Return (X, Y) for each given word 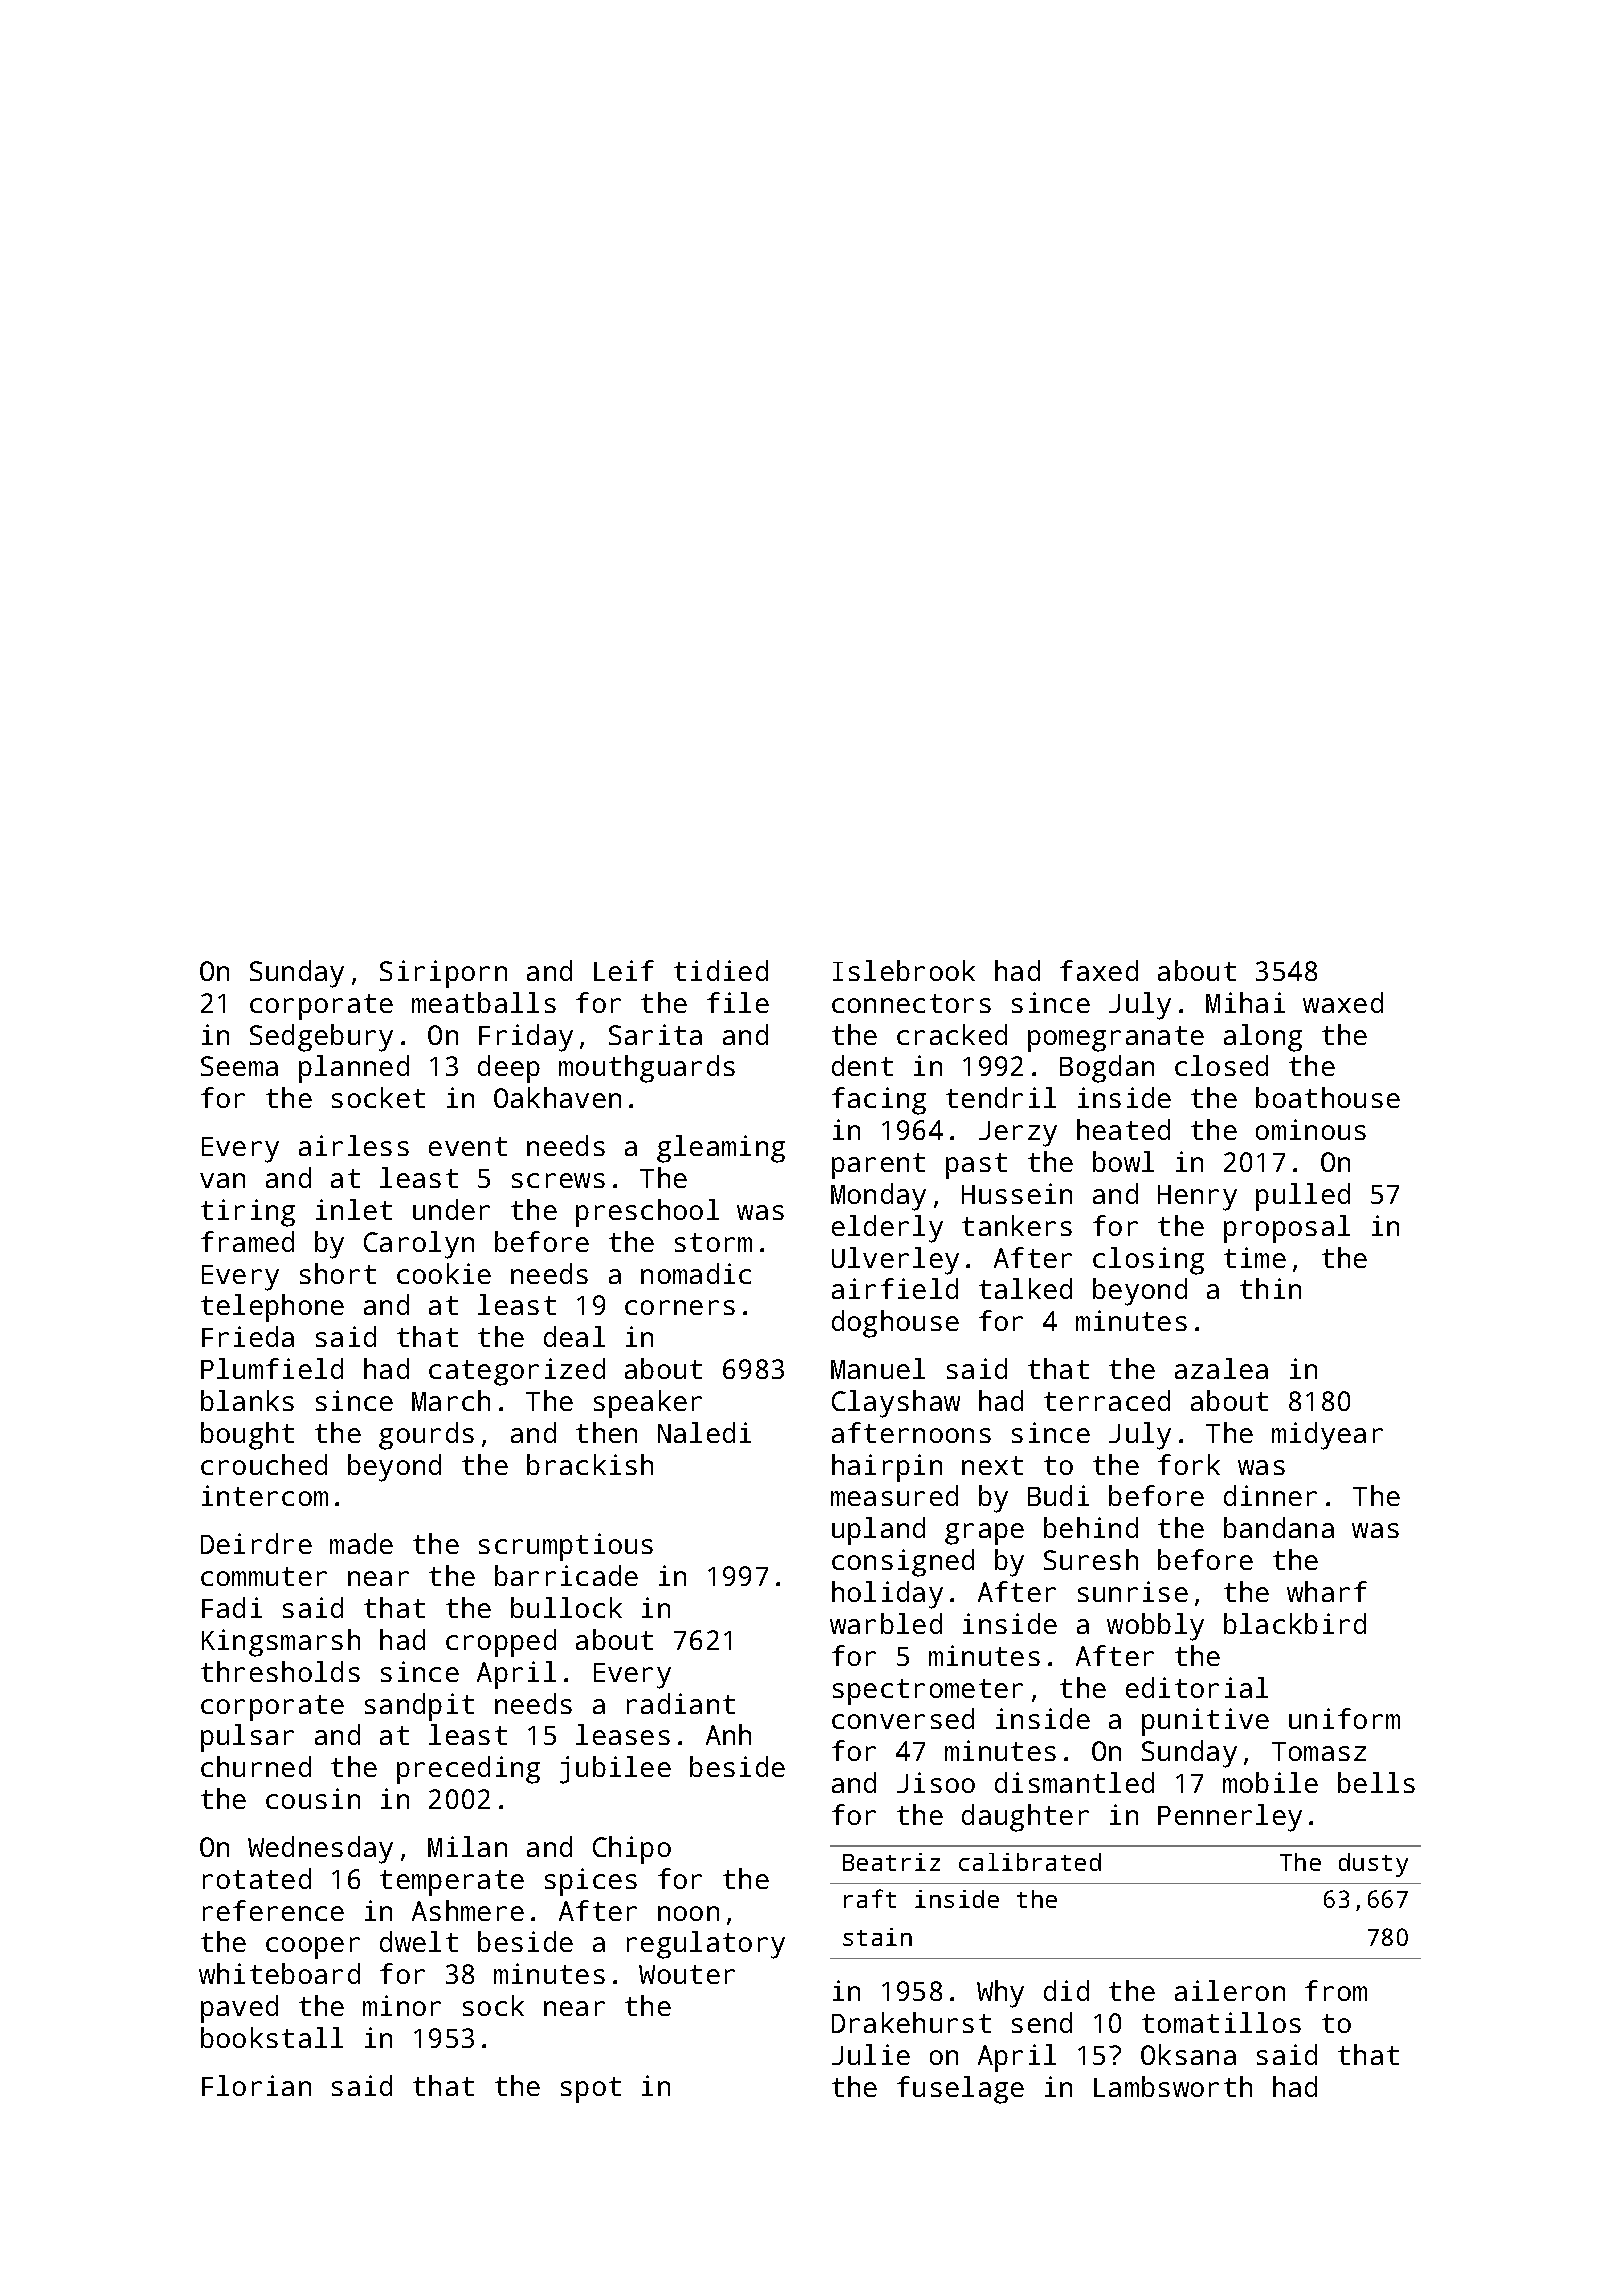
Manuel (878, 1368)
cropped (501, 1643)
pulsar (247, 1738)
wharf (1327, 1591)
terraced (1107, 1400)
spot (591, 2090)
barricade (566, 1575)
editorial (1197, 1687)
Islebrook (904, 970)
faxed (1099, 970)
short (338, 1273)
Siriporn (443, 974)
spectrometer (928, 1692)
